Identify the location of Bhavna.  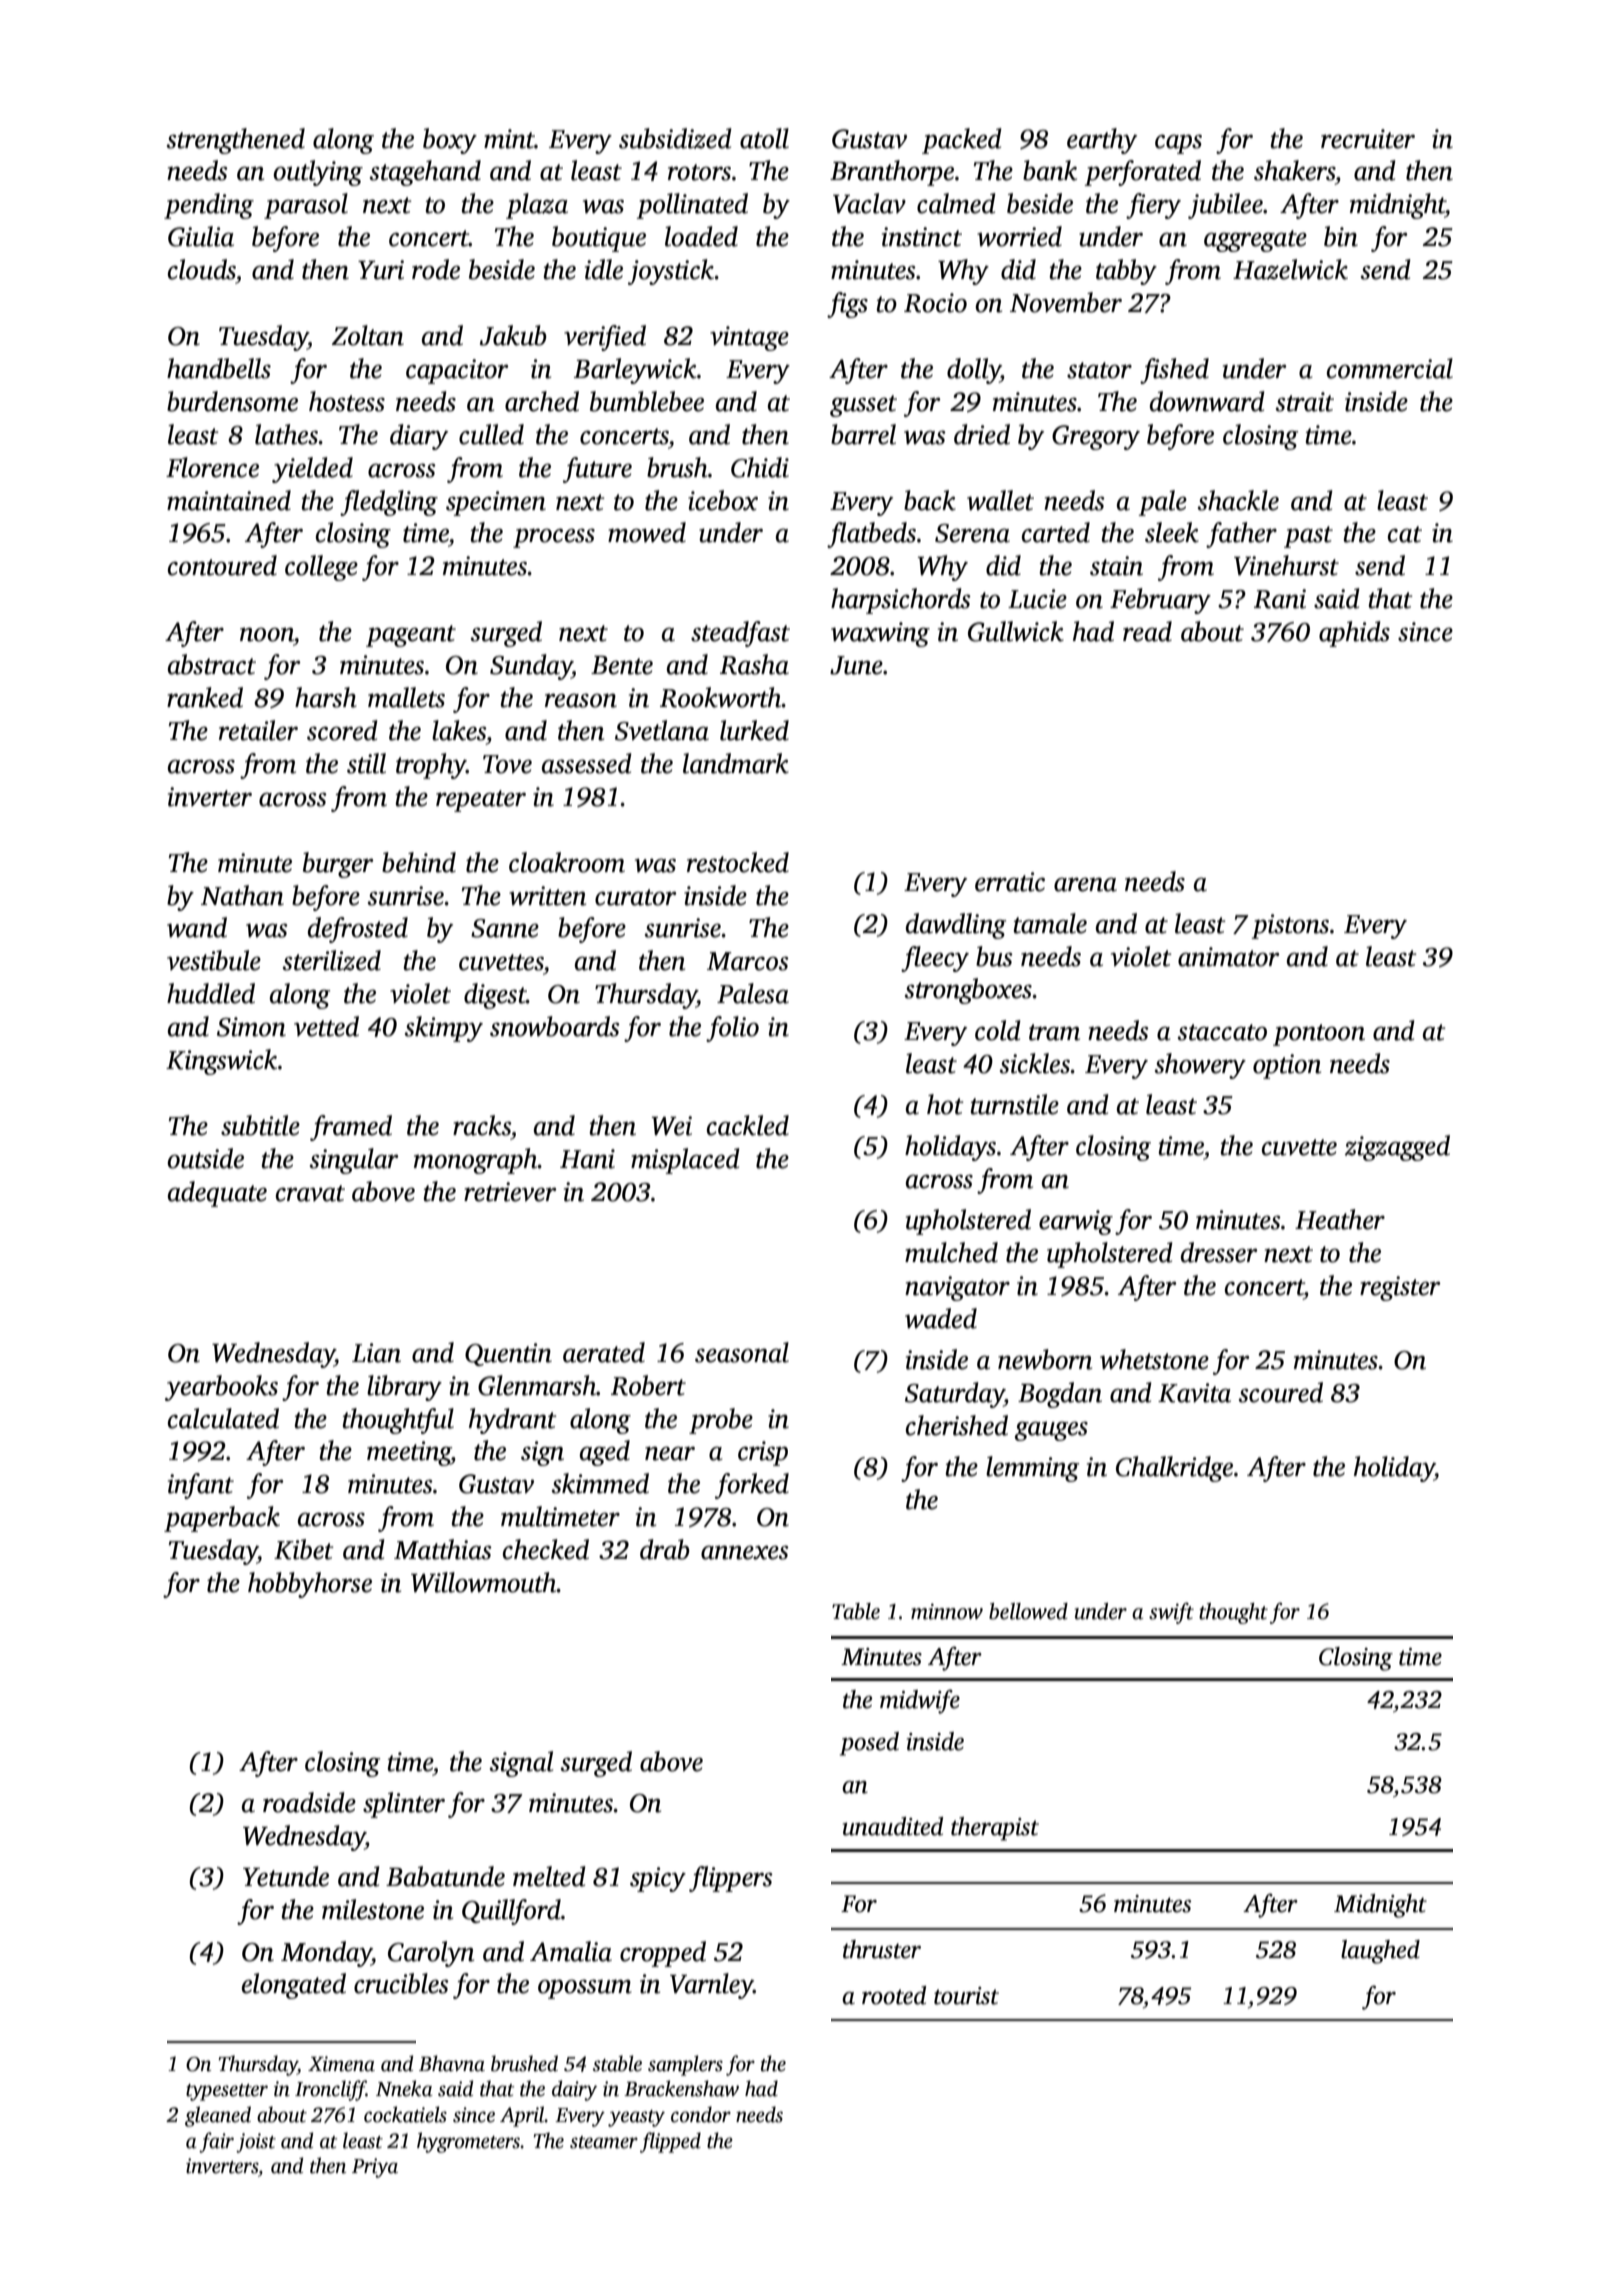
(452, 2063).
